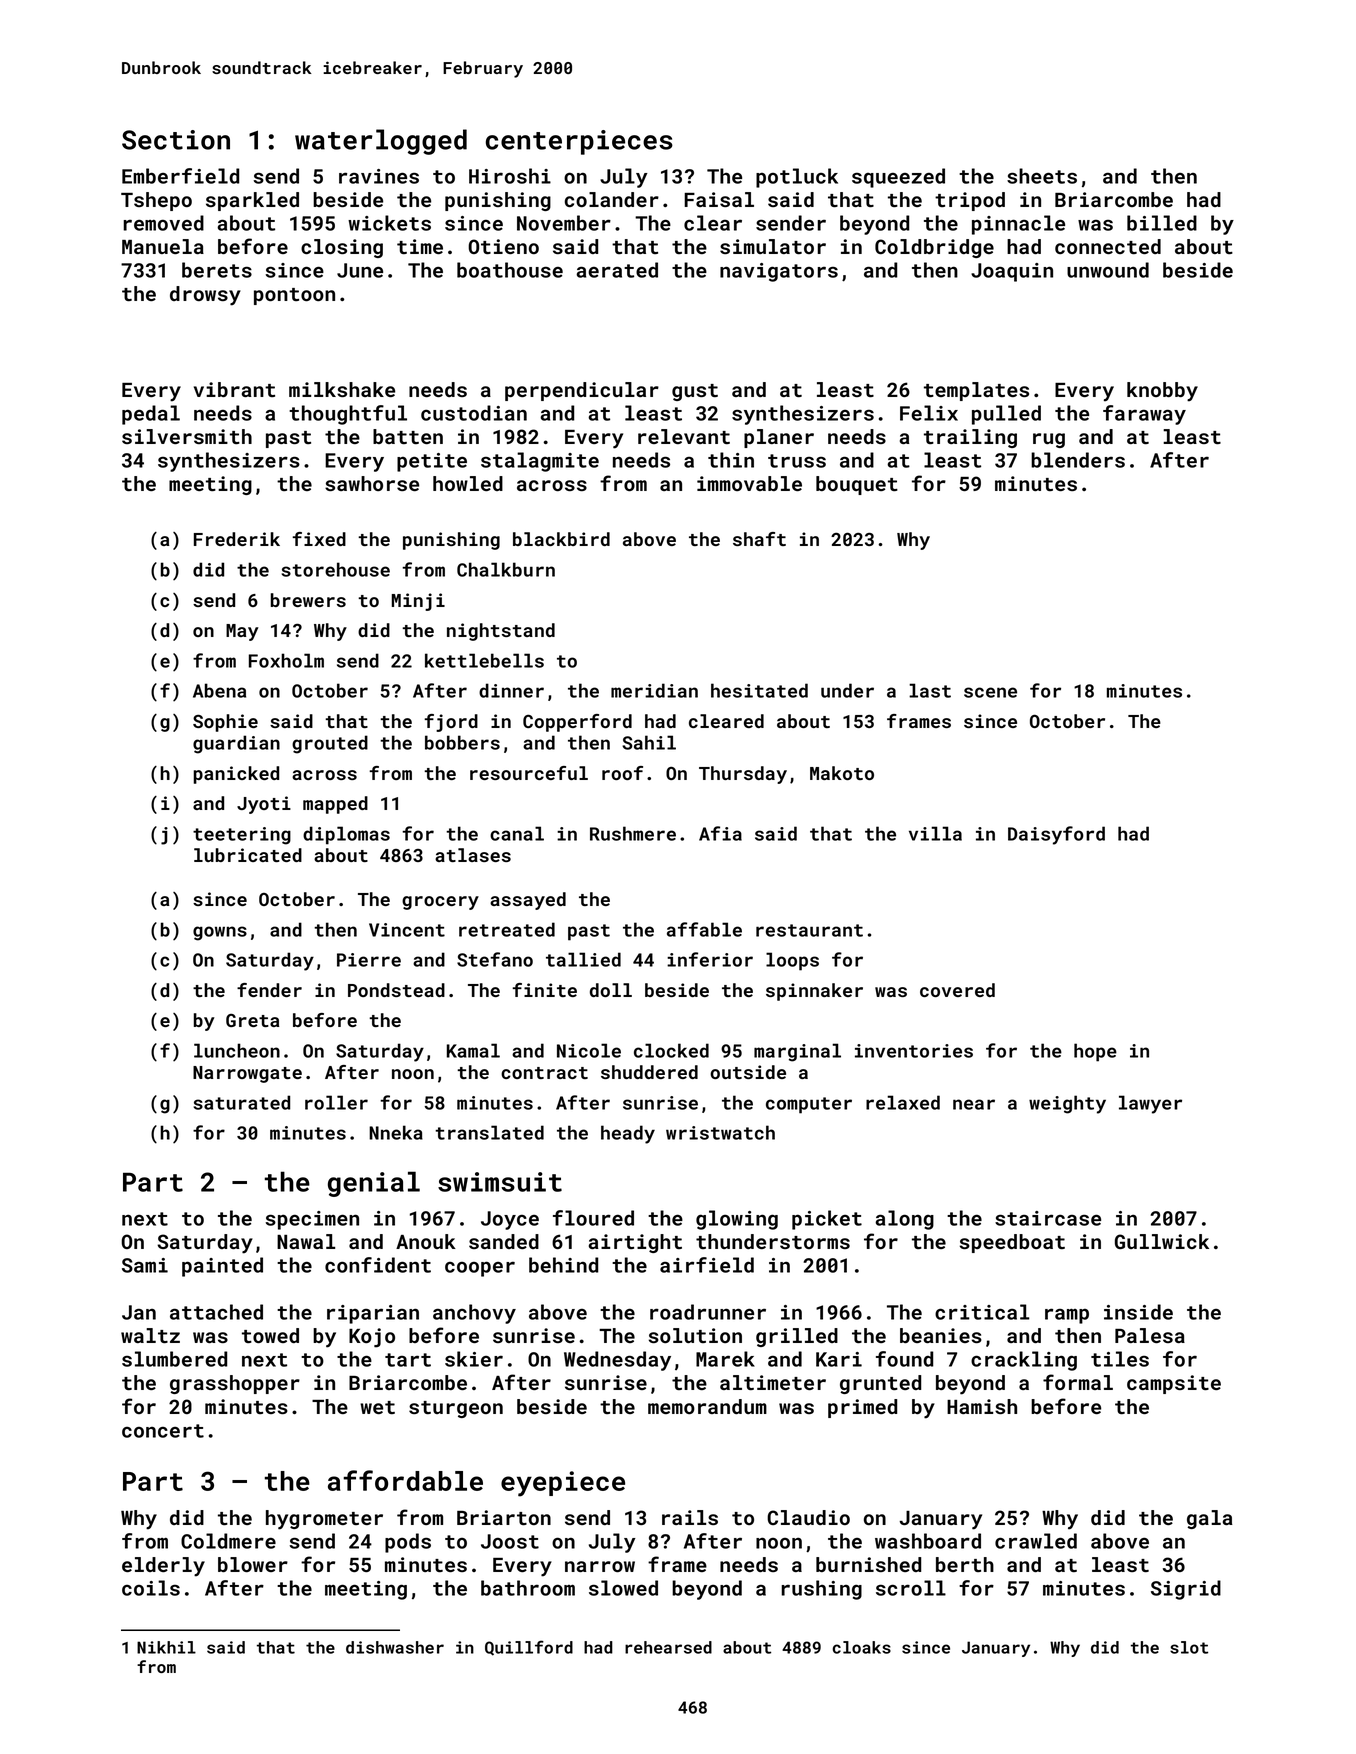  Describe the element at coordinates (1144, 415) in the document. I see `faraway` at that location.
